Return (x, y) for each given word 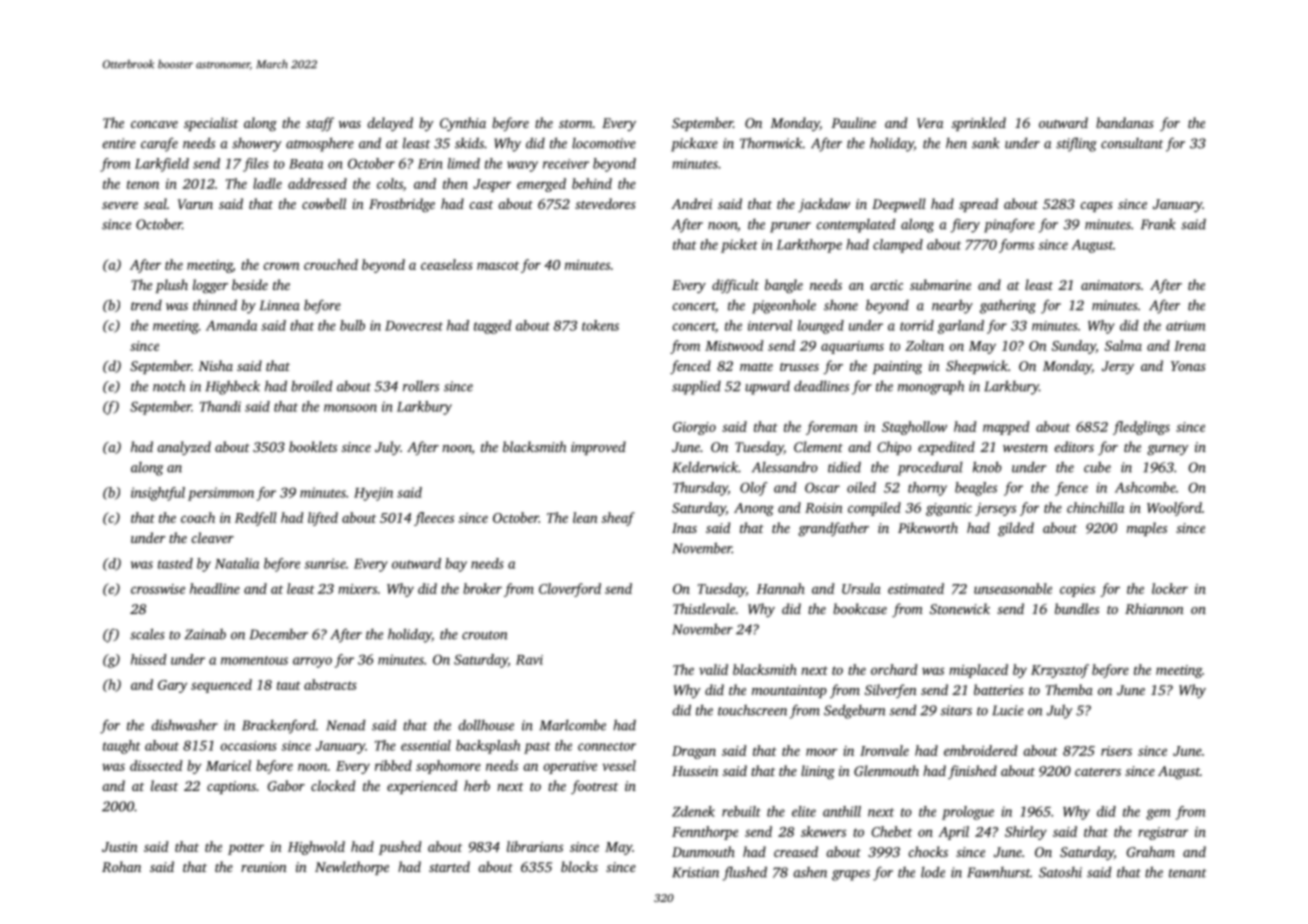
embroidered (980, 750)
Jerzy (1118, 367)
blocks (579, 866)
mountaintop (789, 691)
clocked (333, 785)
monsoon (350, 408)
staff (320, 124)
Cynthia (463, 124)
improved (598, 448)
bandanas (1125, 122)
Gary (173, 686)
